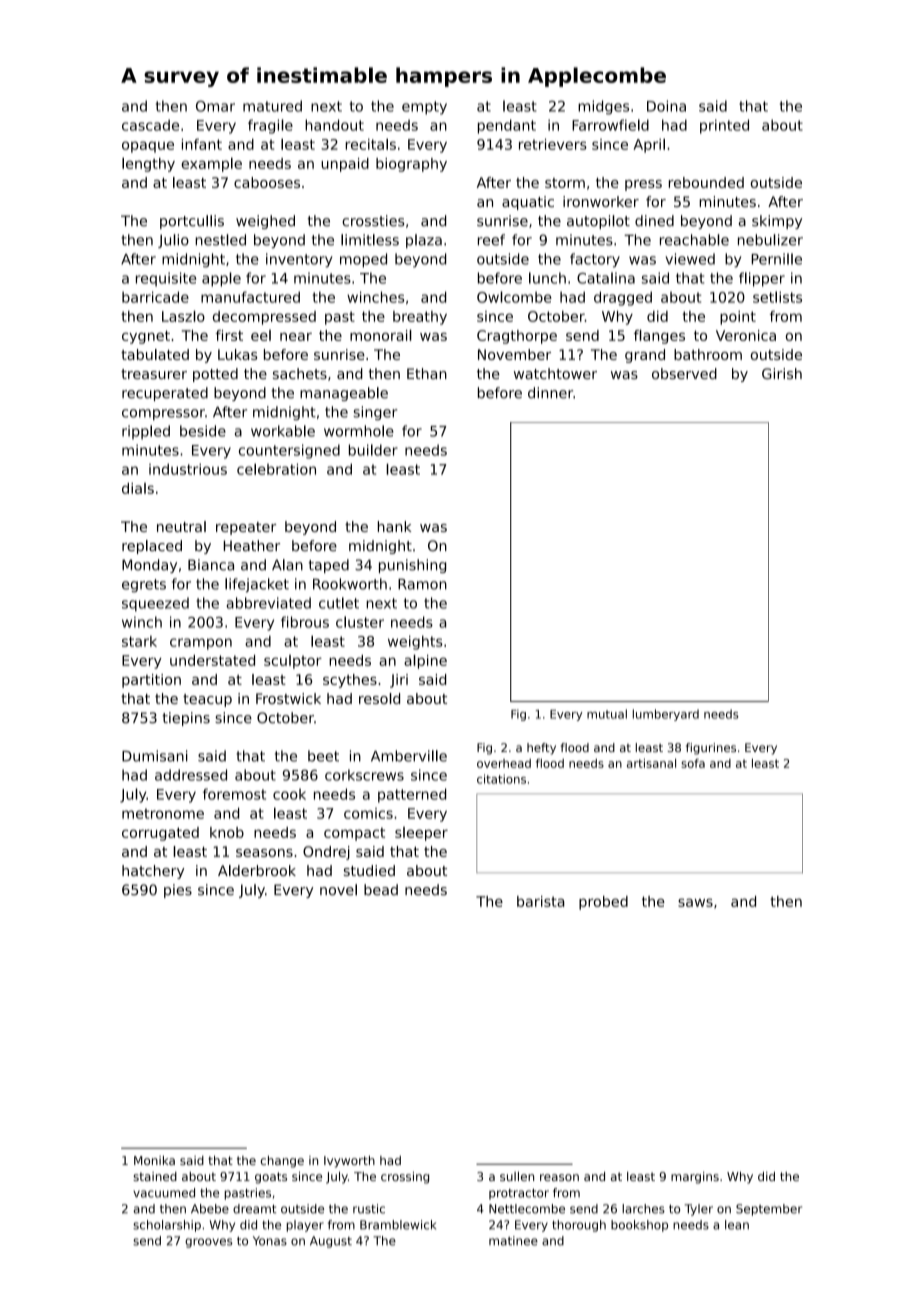  I want to click on November, so click(514, 354).
